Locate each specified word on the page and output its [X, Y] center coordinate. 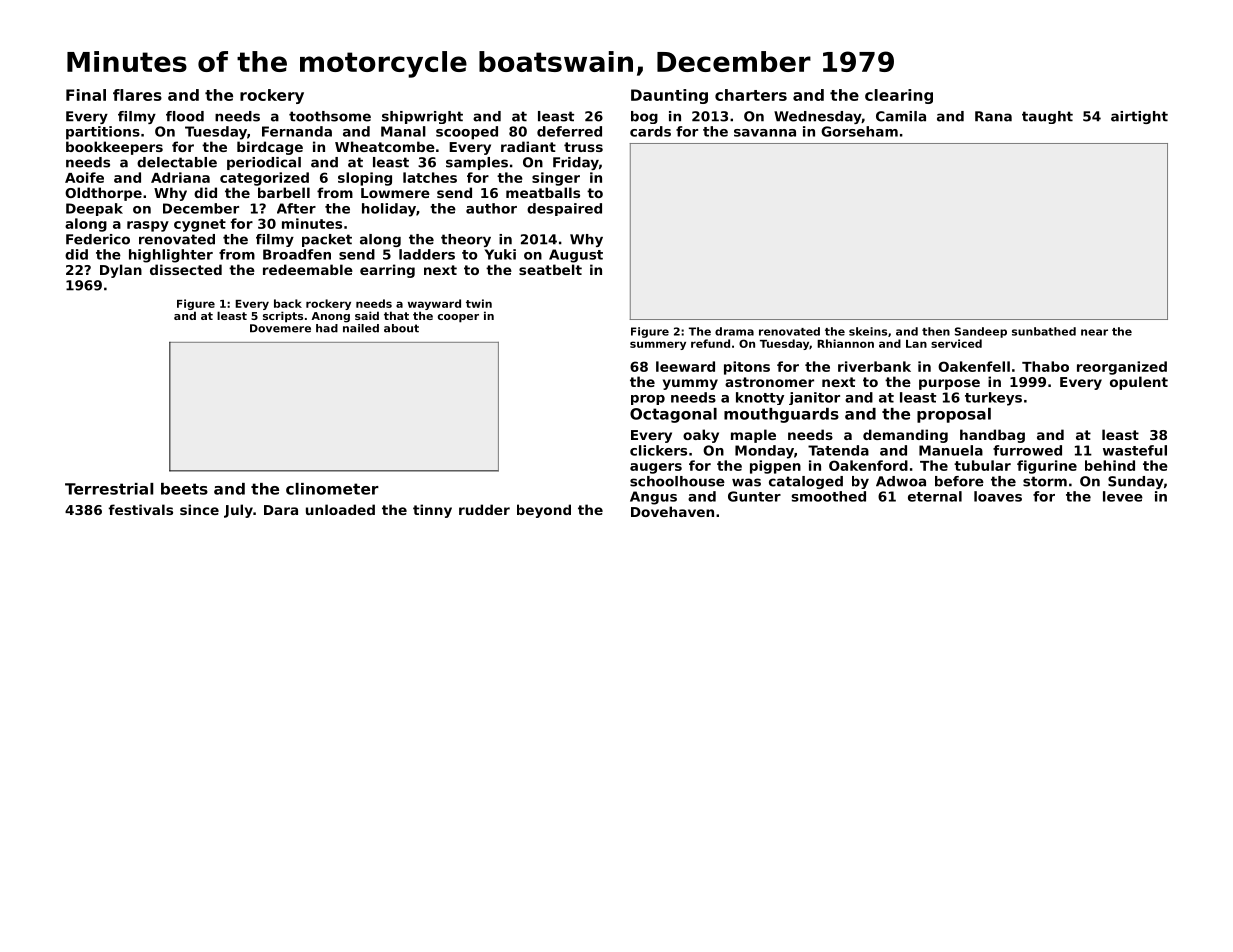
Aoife [84, 177]
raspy [148, 226]
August [576, 256]
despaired [564, 209]
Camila [901, 116]
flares [137, 95]
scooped [467, 133]
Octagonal [673, 415]
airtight [1139, 117]
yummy [690, 384]
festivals [141, 509]
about [401, 328]
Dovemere [280, 328]
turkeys [993, 399]
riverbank [874, 366]
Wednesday [818, 117]
